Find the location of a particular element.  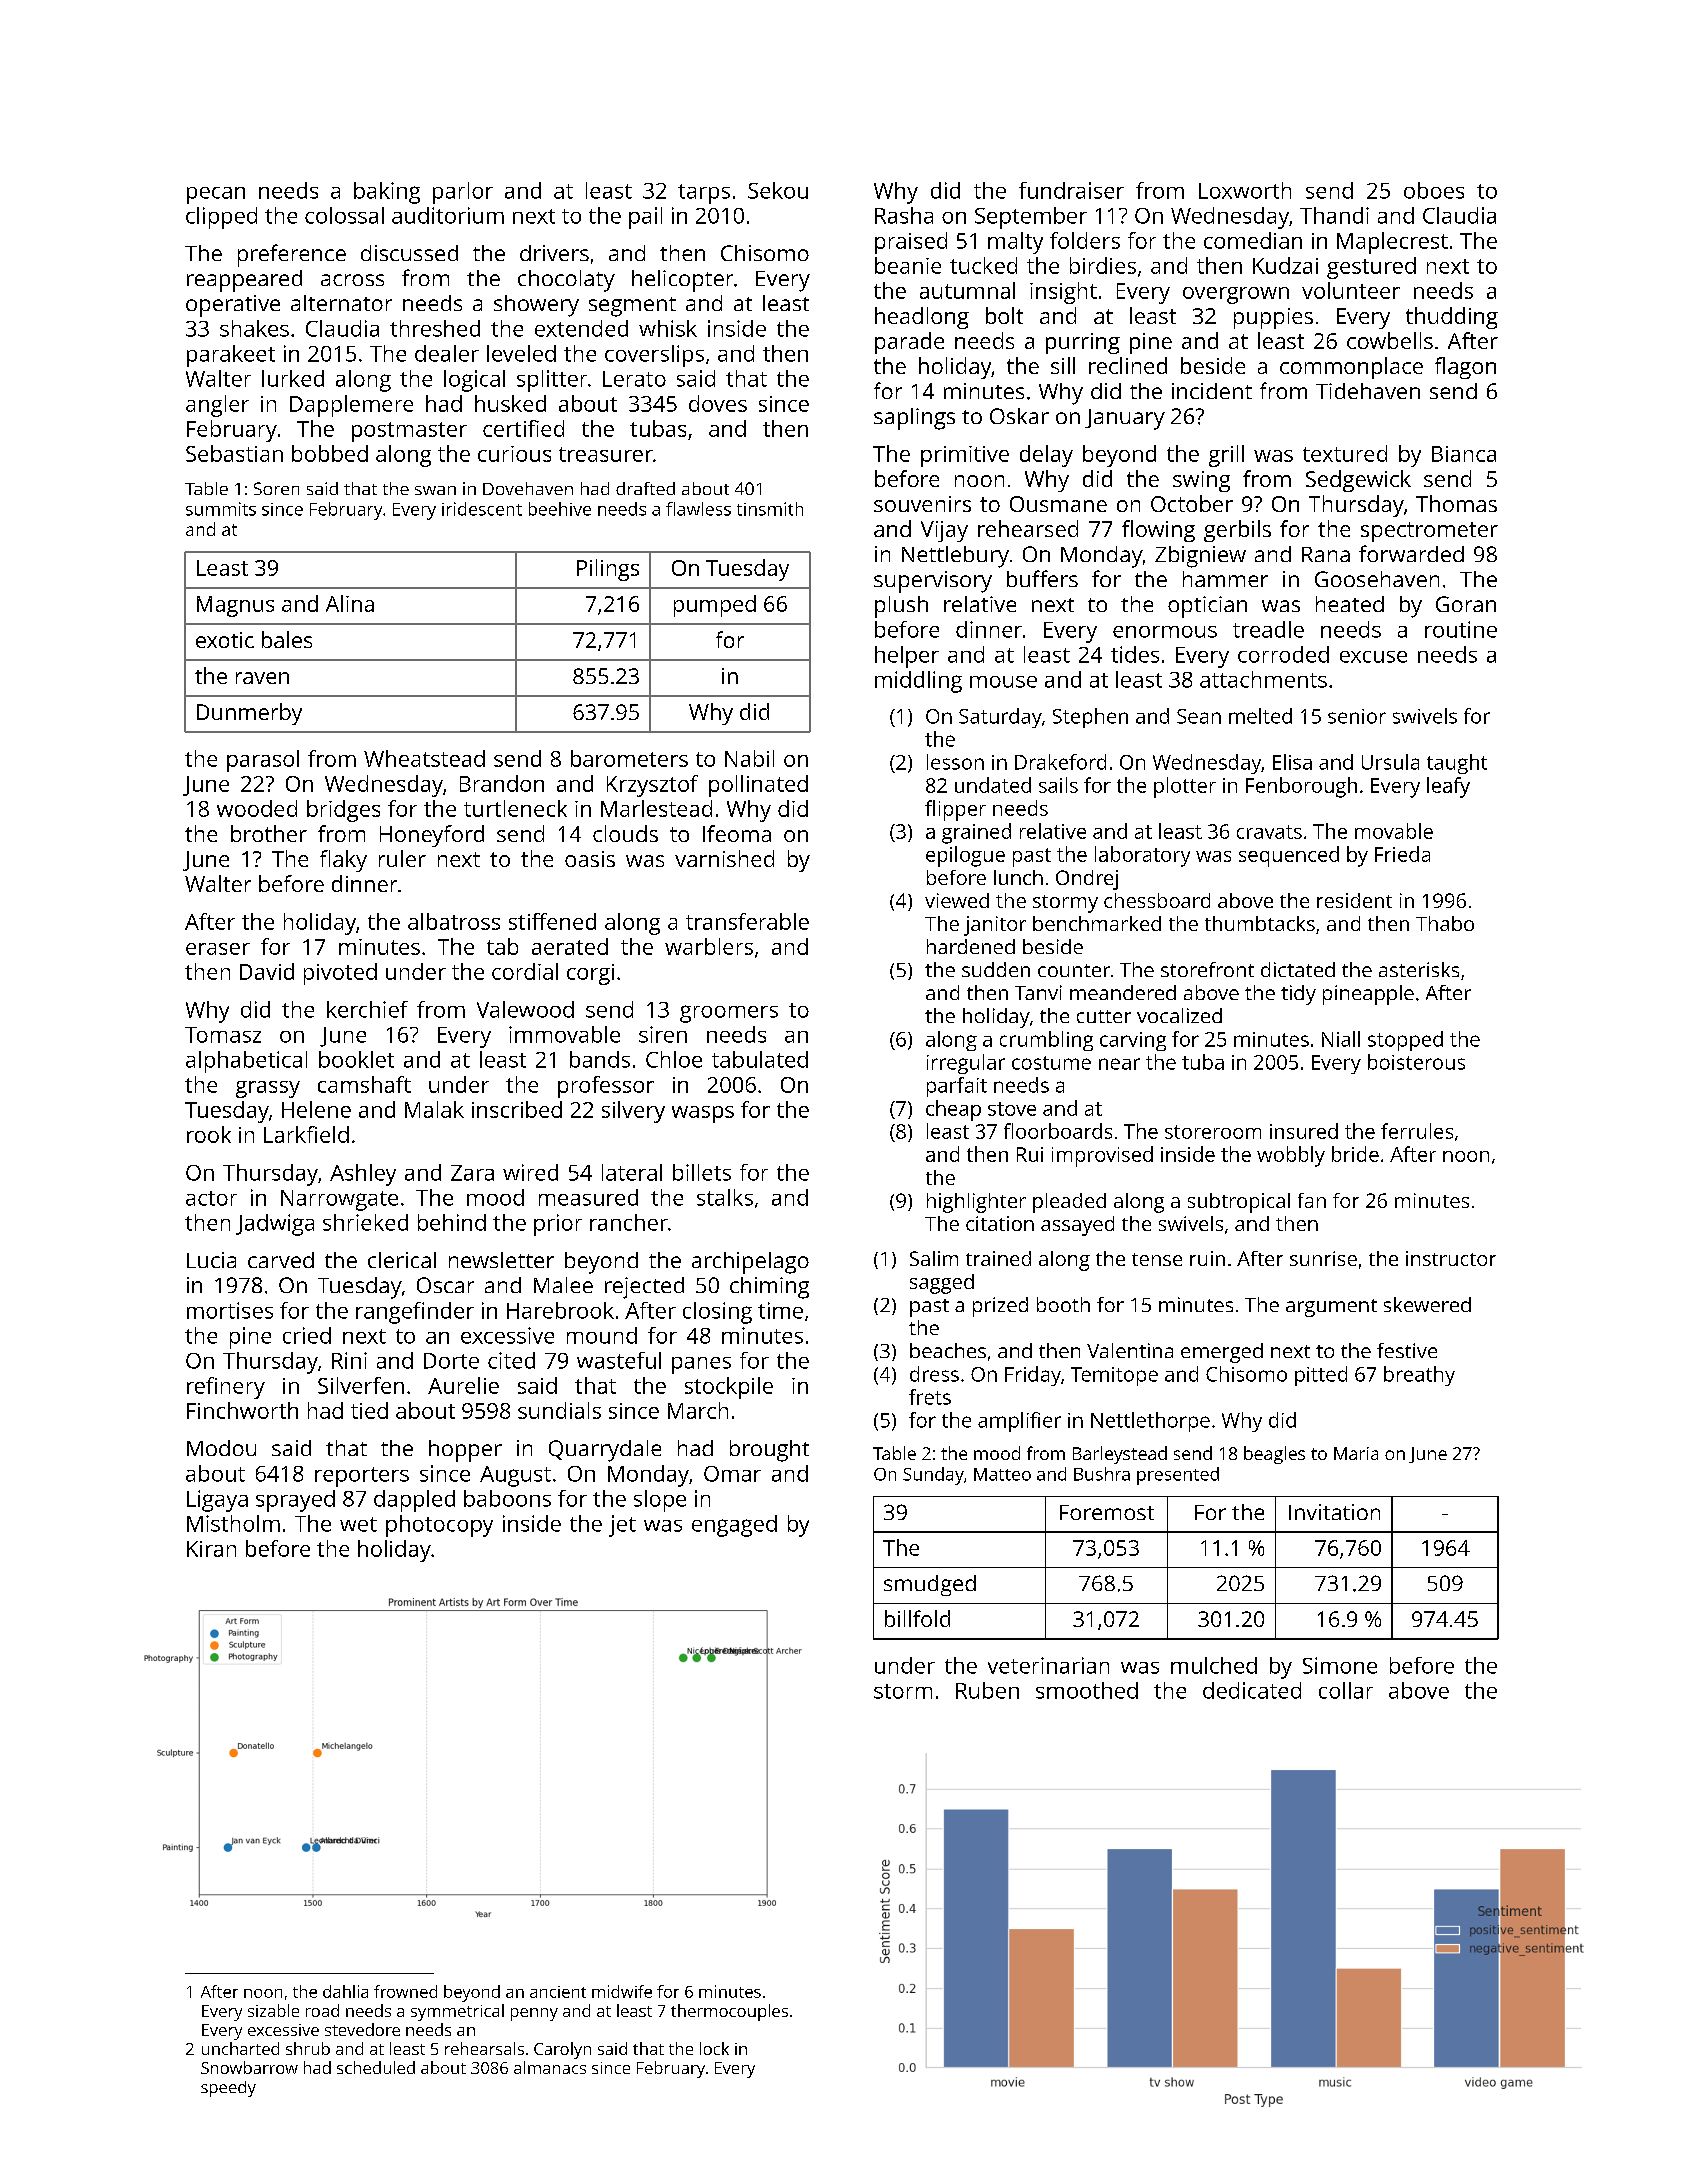

wooded is located at coordinates (257, 808).
